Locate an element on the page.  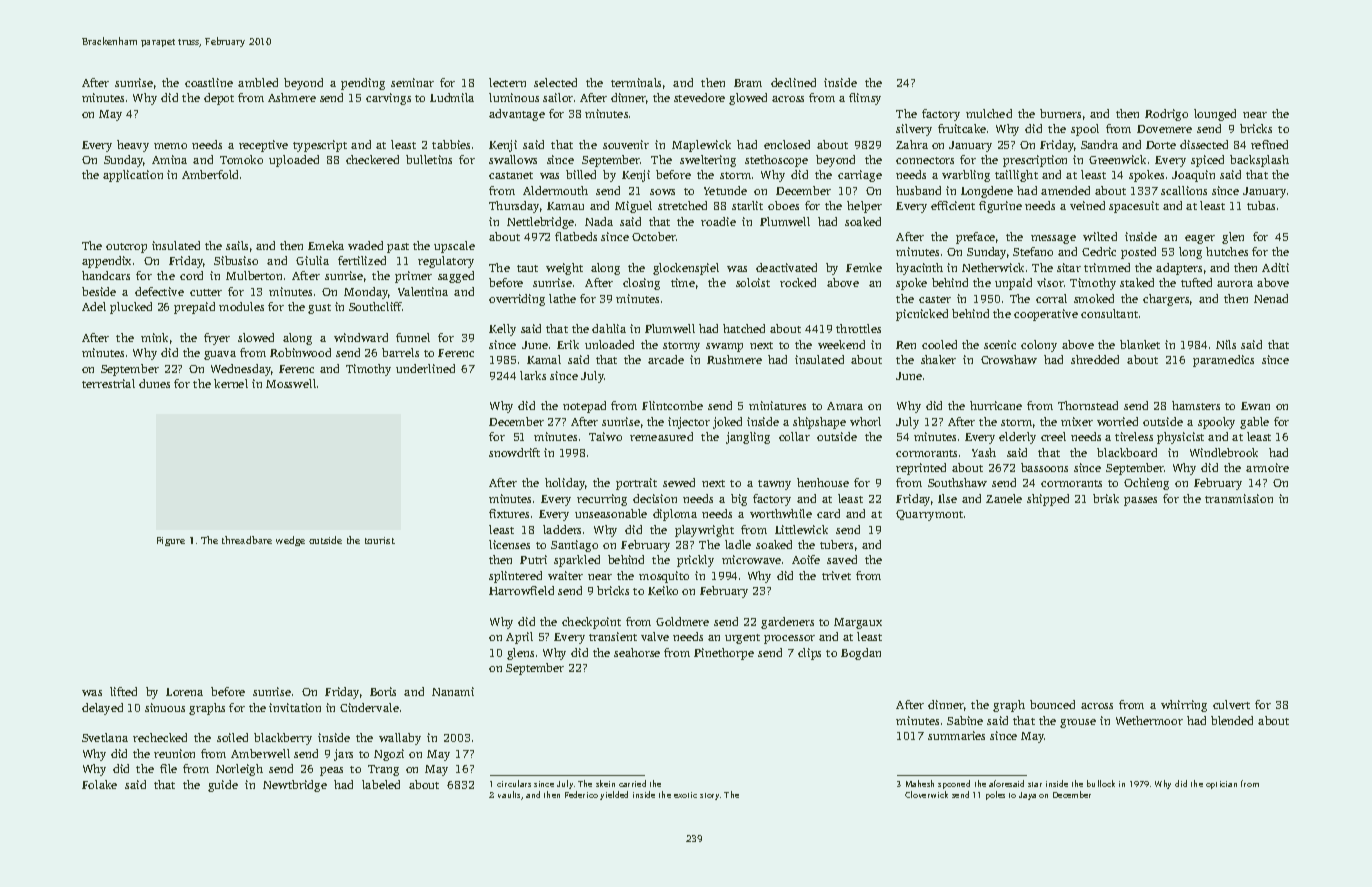
lectern is located at coordinates (507, 82).
